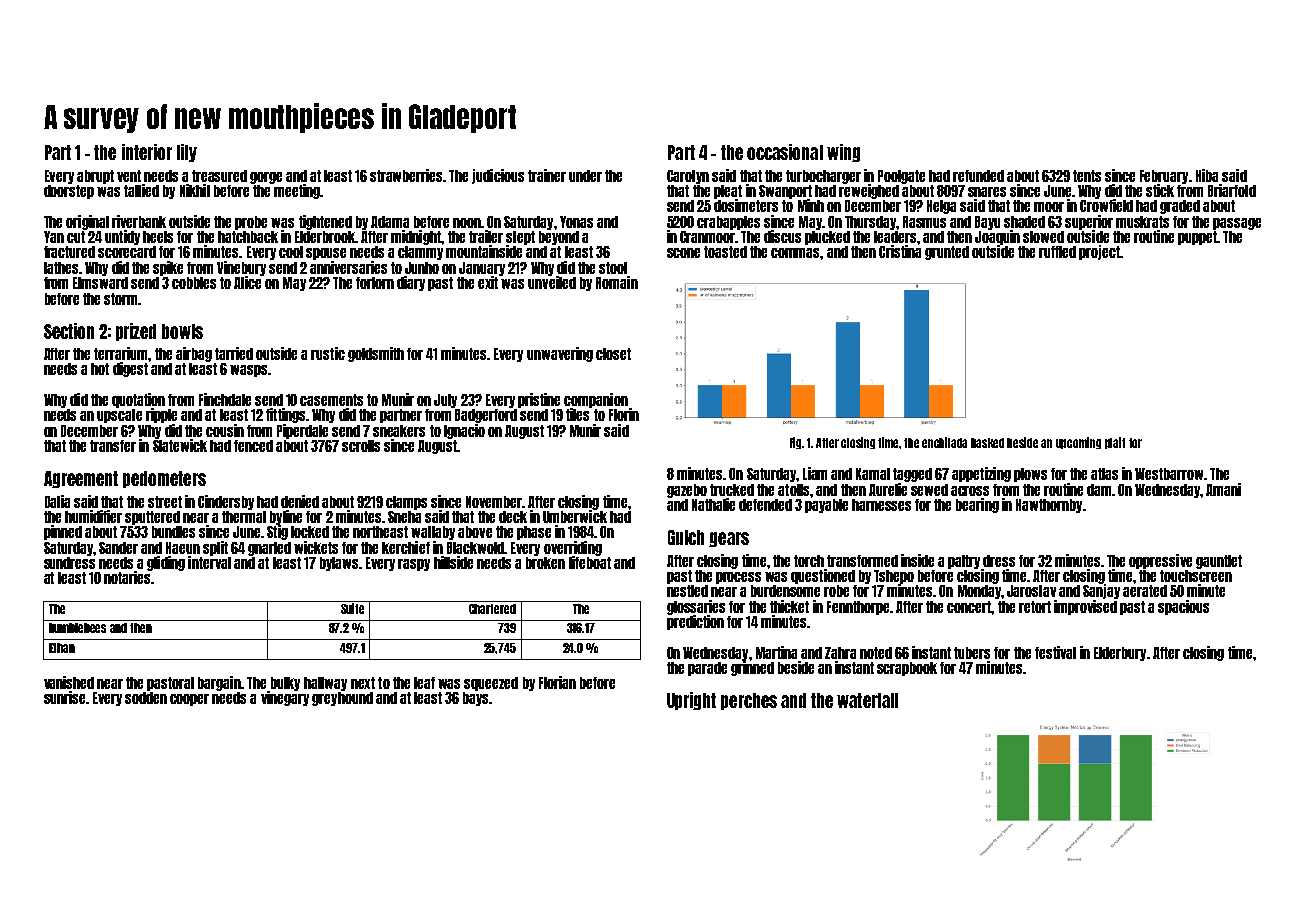 This screenshot has width=1308, height=924. Describe the element at coordinates (1223, 489) in the screenshot. I see `Amani` at that location.
